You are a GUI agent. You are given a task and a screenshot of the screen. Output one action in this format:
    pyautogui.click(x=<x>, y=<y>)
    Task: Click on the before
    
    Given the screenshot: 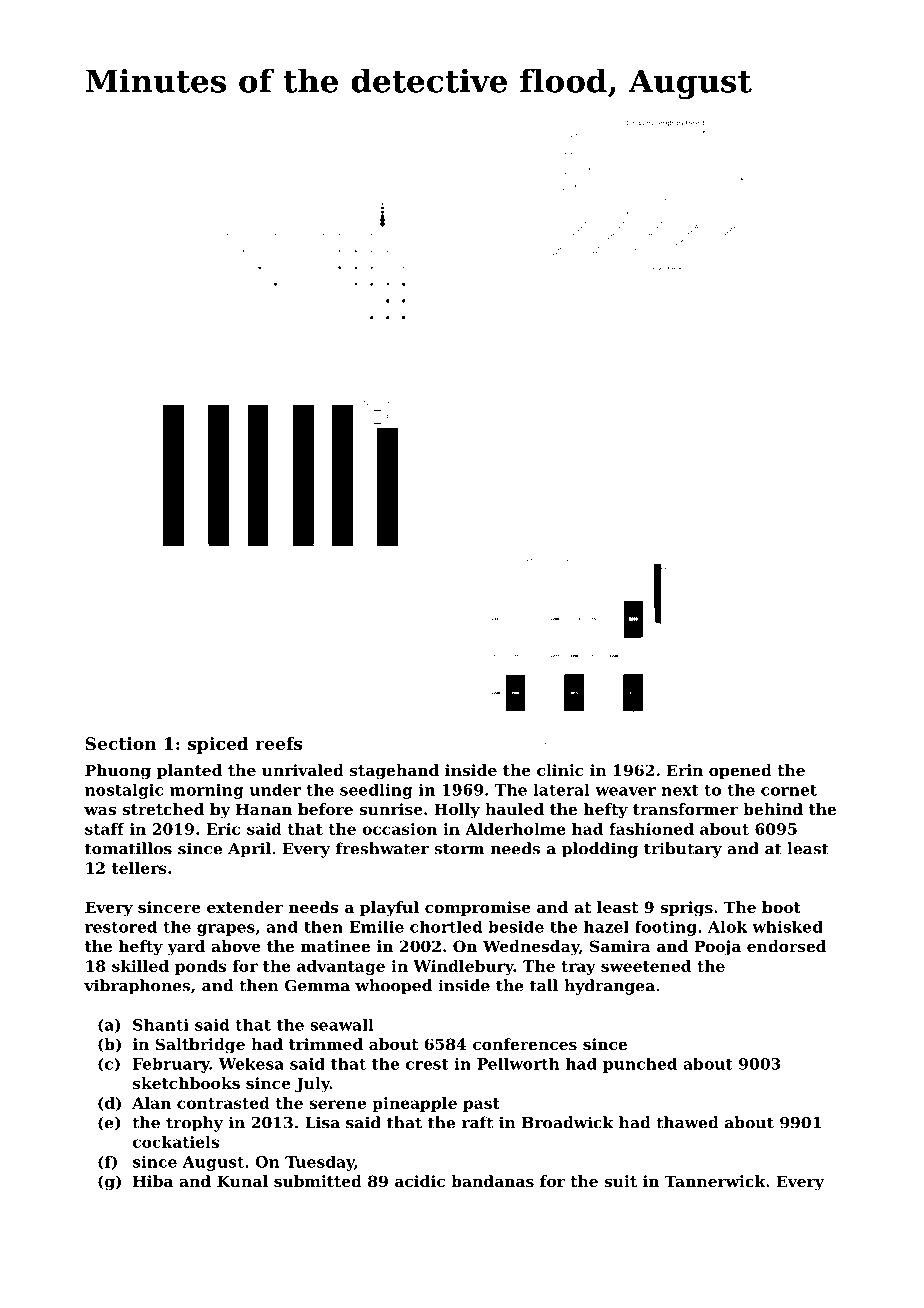 What is the action you would take?
    pyautogui.click(x=325, y=809)
